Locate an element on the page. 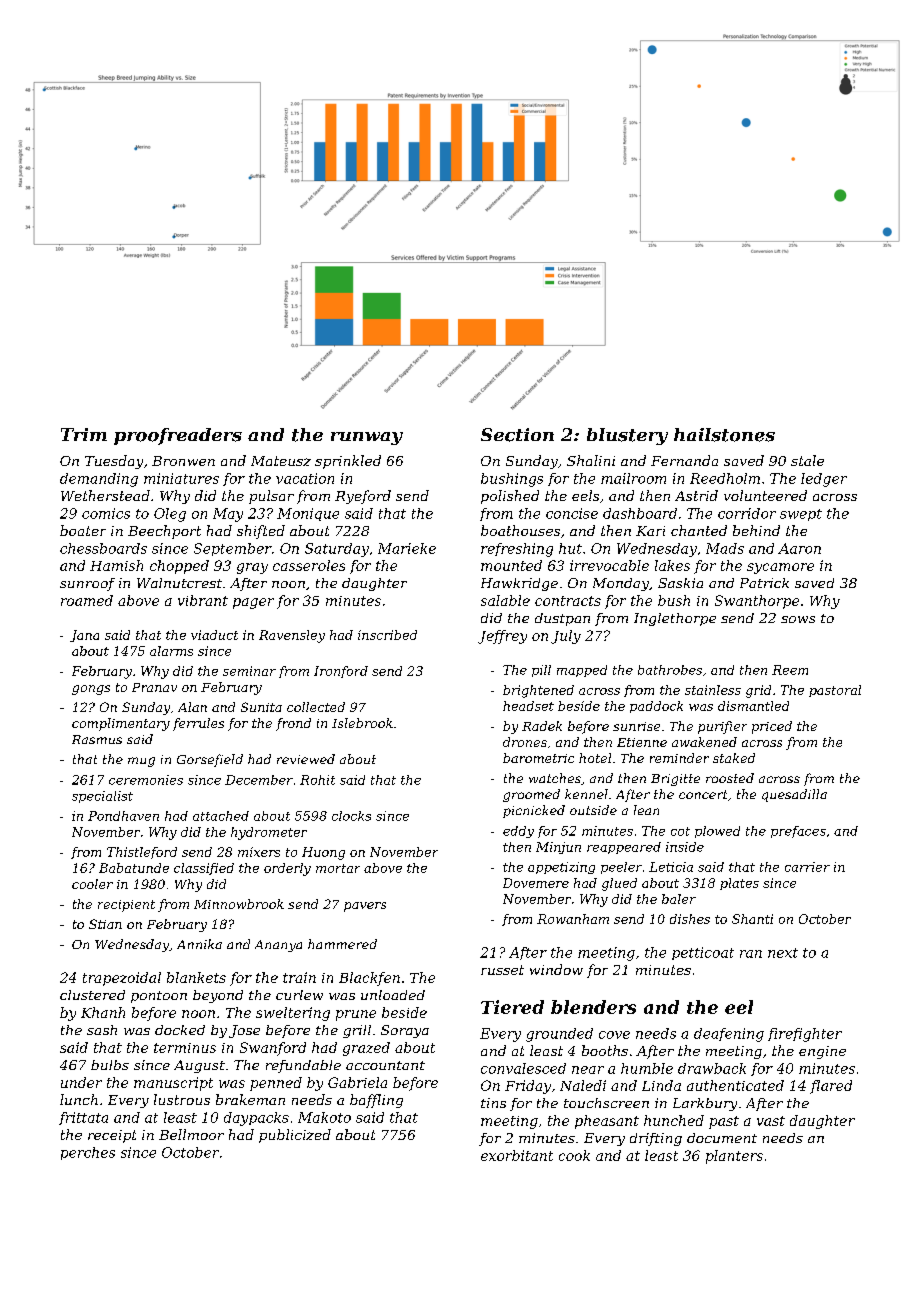  Aaron is located at coordinates (799, 548).
